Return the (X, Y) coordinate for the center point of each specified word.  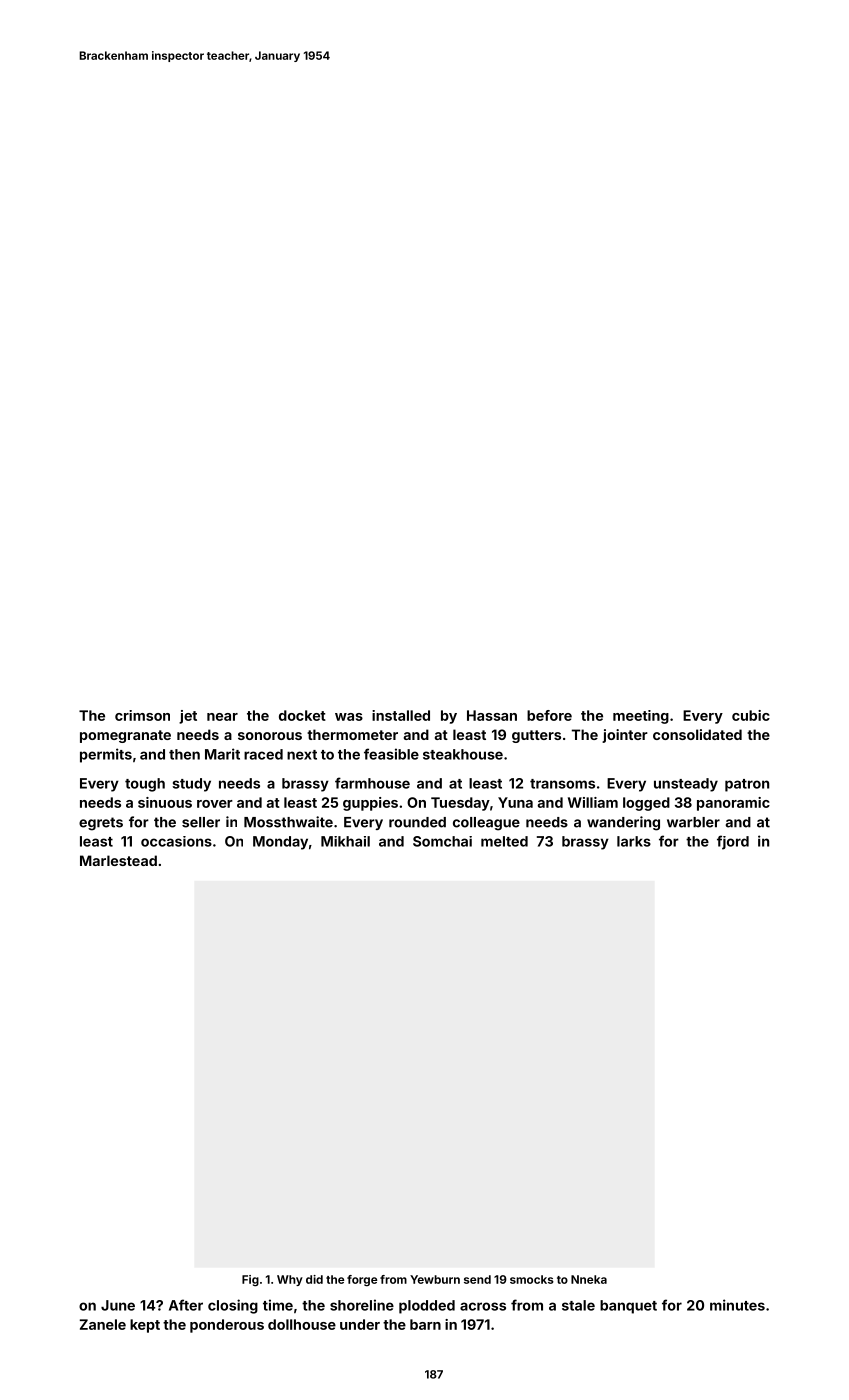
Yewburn (435, 1279)
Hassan (492, 715)
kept (145, 1326)
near (222, 717)
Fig (250, 1281)
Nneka (589, 1279)
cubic (751, 715)
